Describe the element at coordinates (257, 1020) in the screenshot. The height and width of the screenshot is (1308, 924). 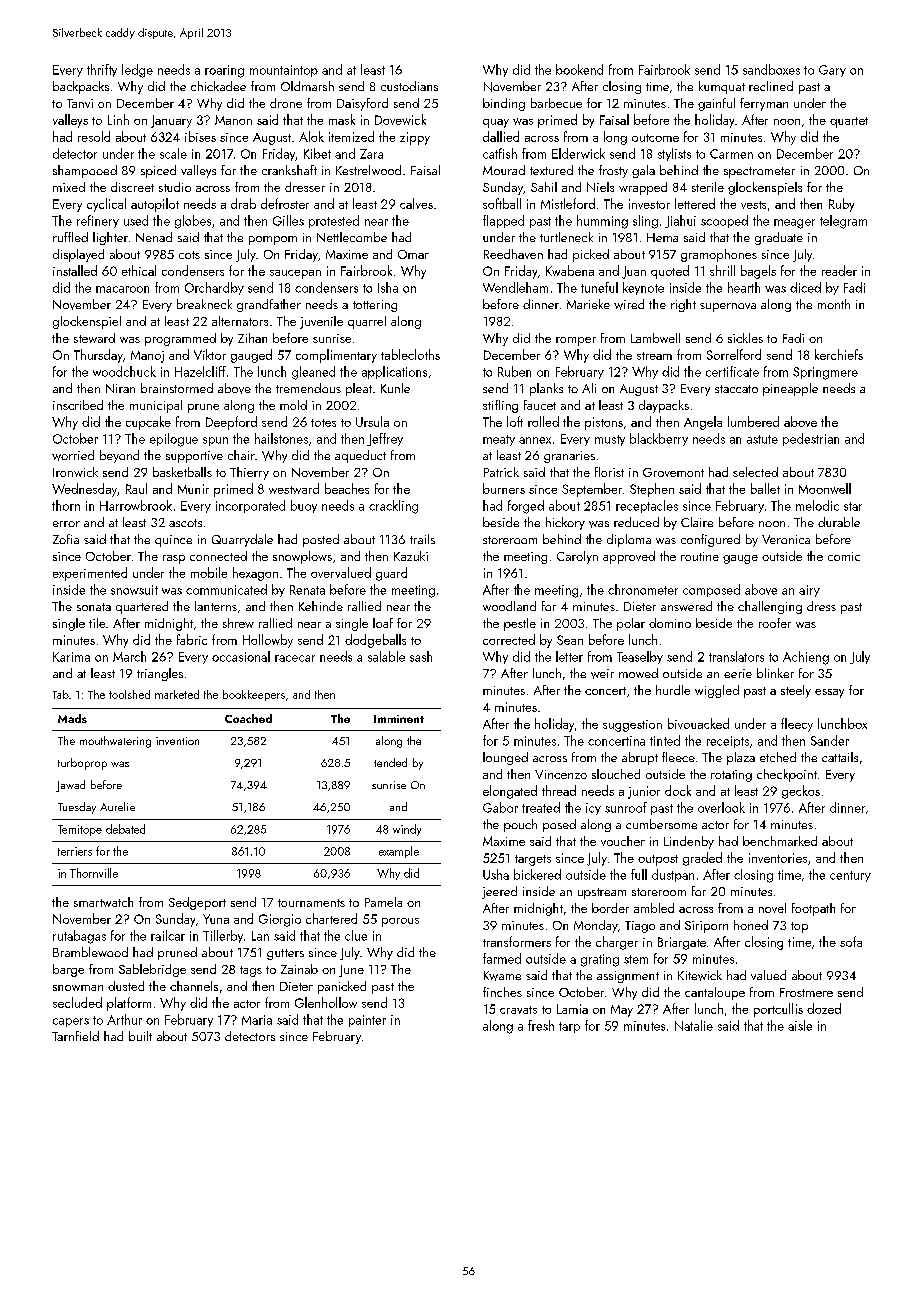
I see `Maria` at that location.
